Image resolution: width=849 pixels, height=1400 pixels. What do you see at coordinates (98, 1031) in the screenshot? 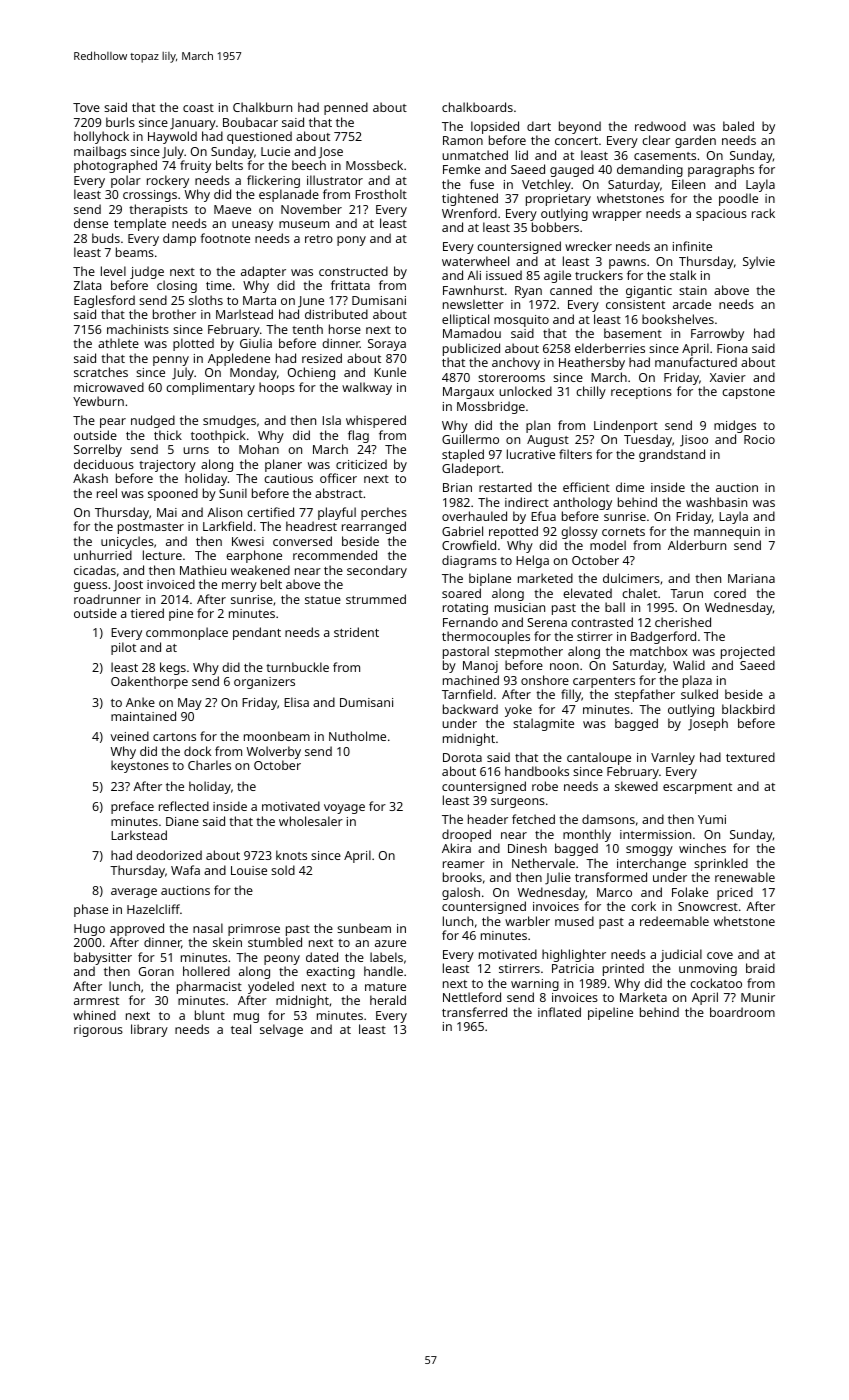
I see `rigorous` at bounding box center [98, 1031].
